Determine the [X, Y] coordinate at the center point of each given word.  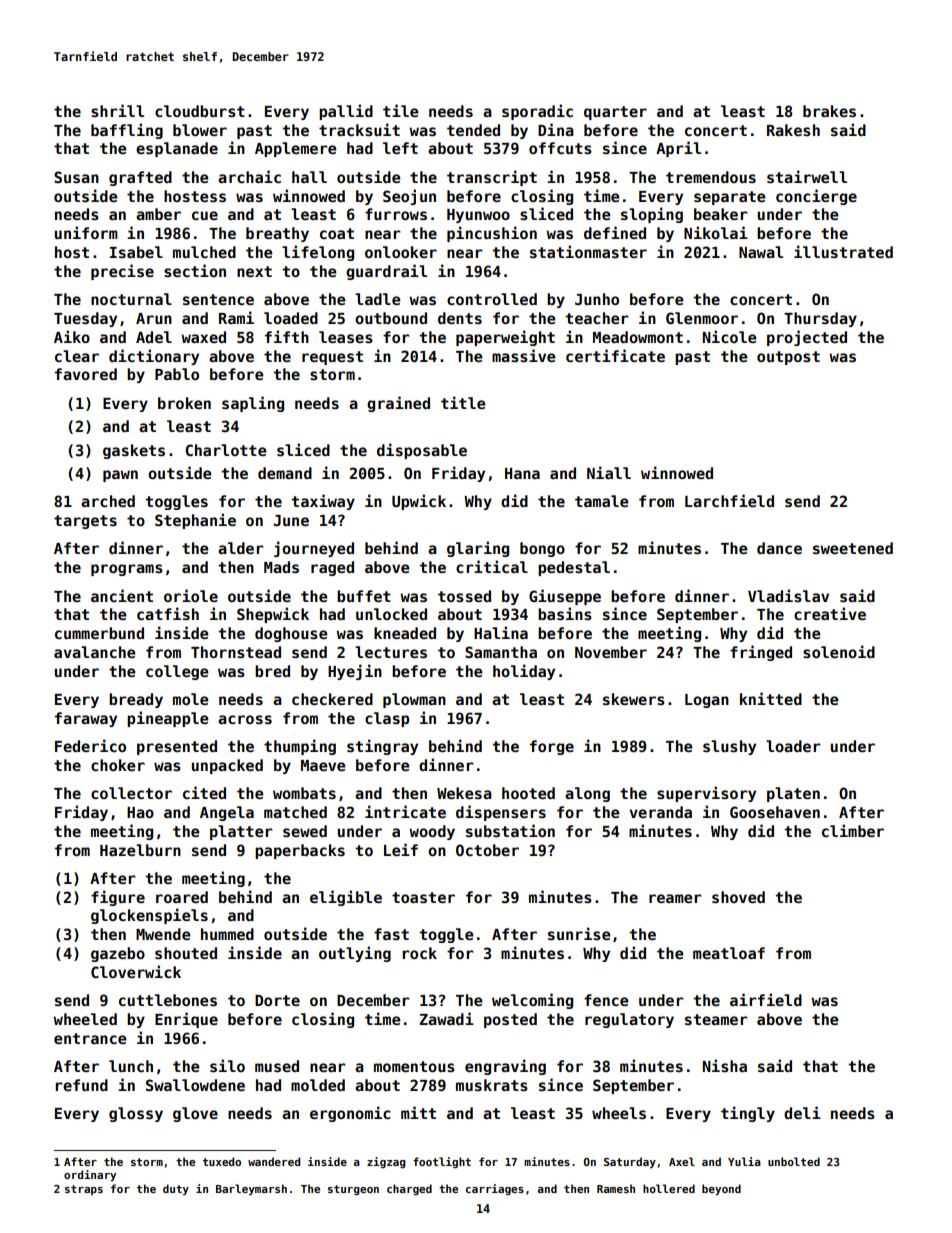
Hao [140, 812]
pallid [346, 112]
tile [401, 110]
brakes [829, 111]
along [587, 794]
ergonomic [350, 1114]
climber [853, 830]
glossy [136, 1114]
